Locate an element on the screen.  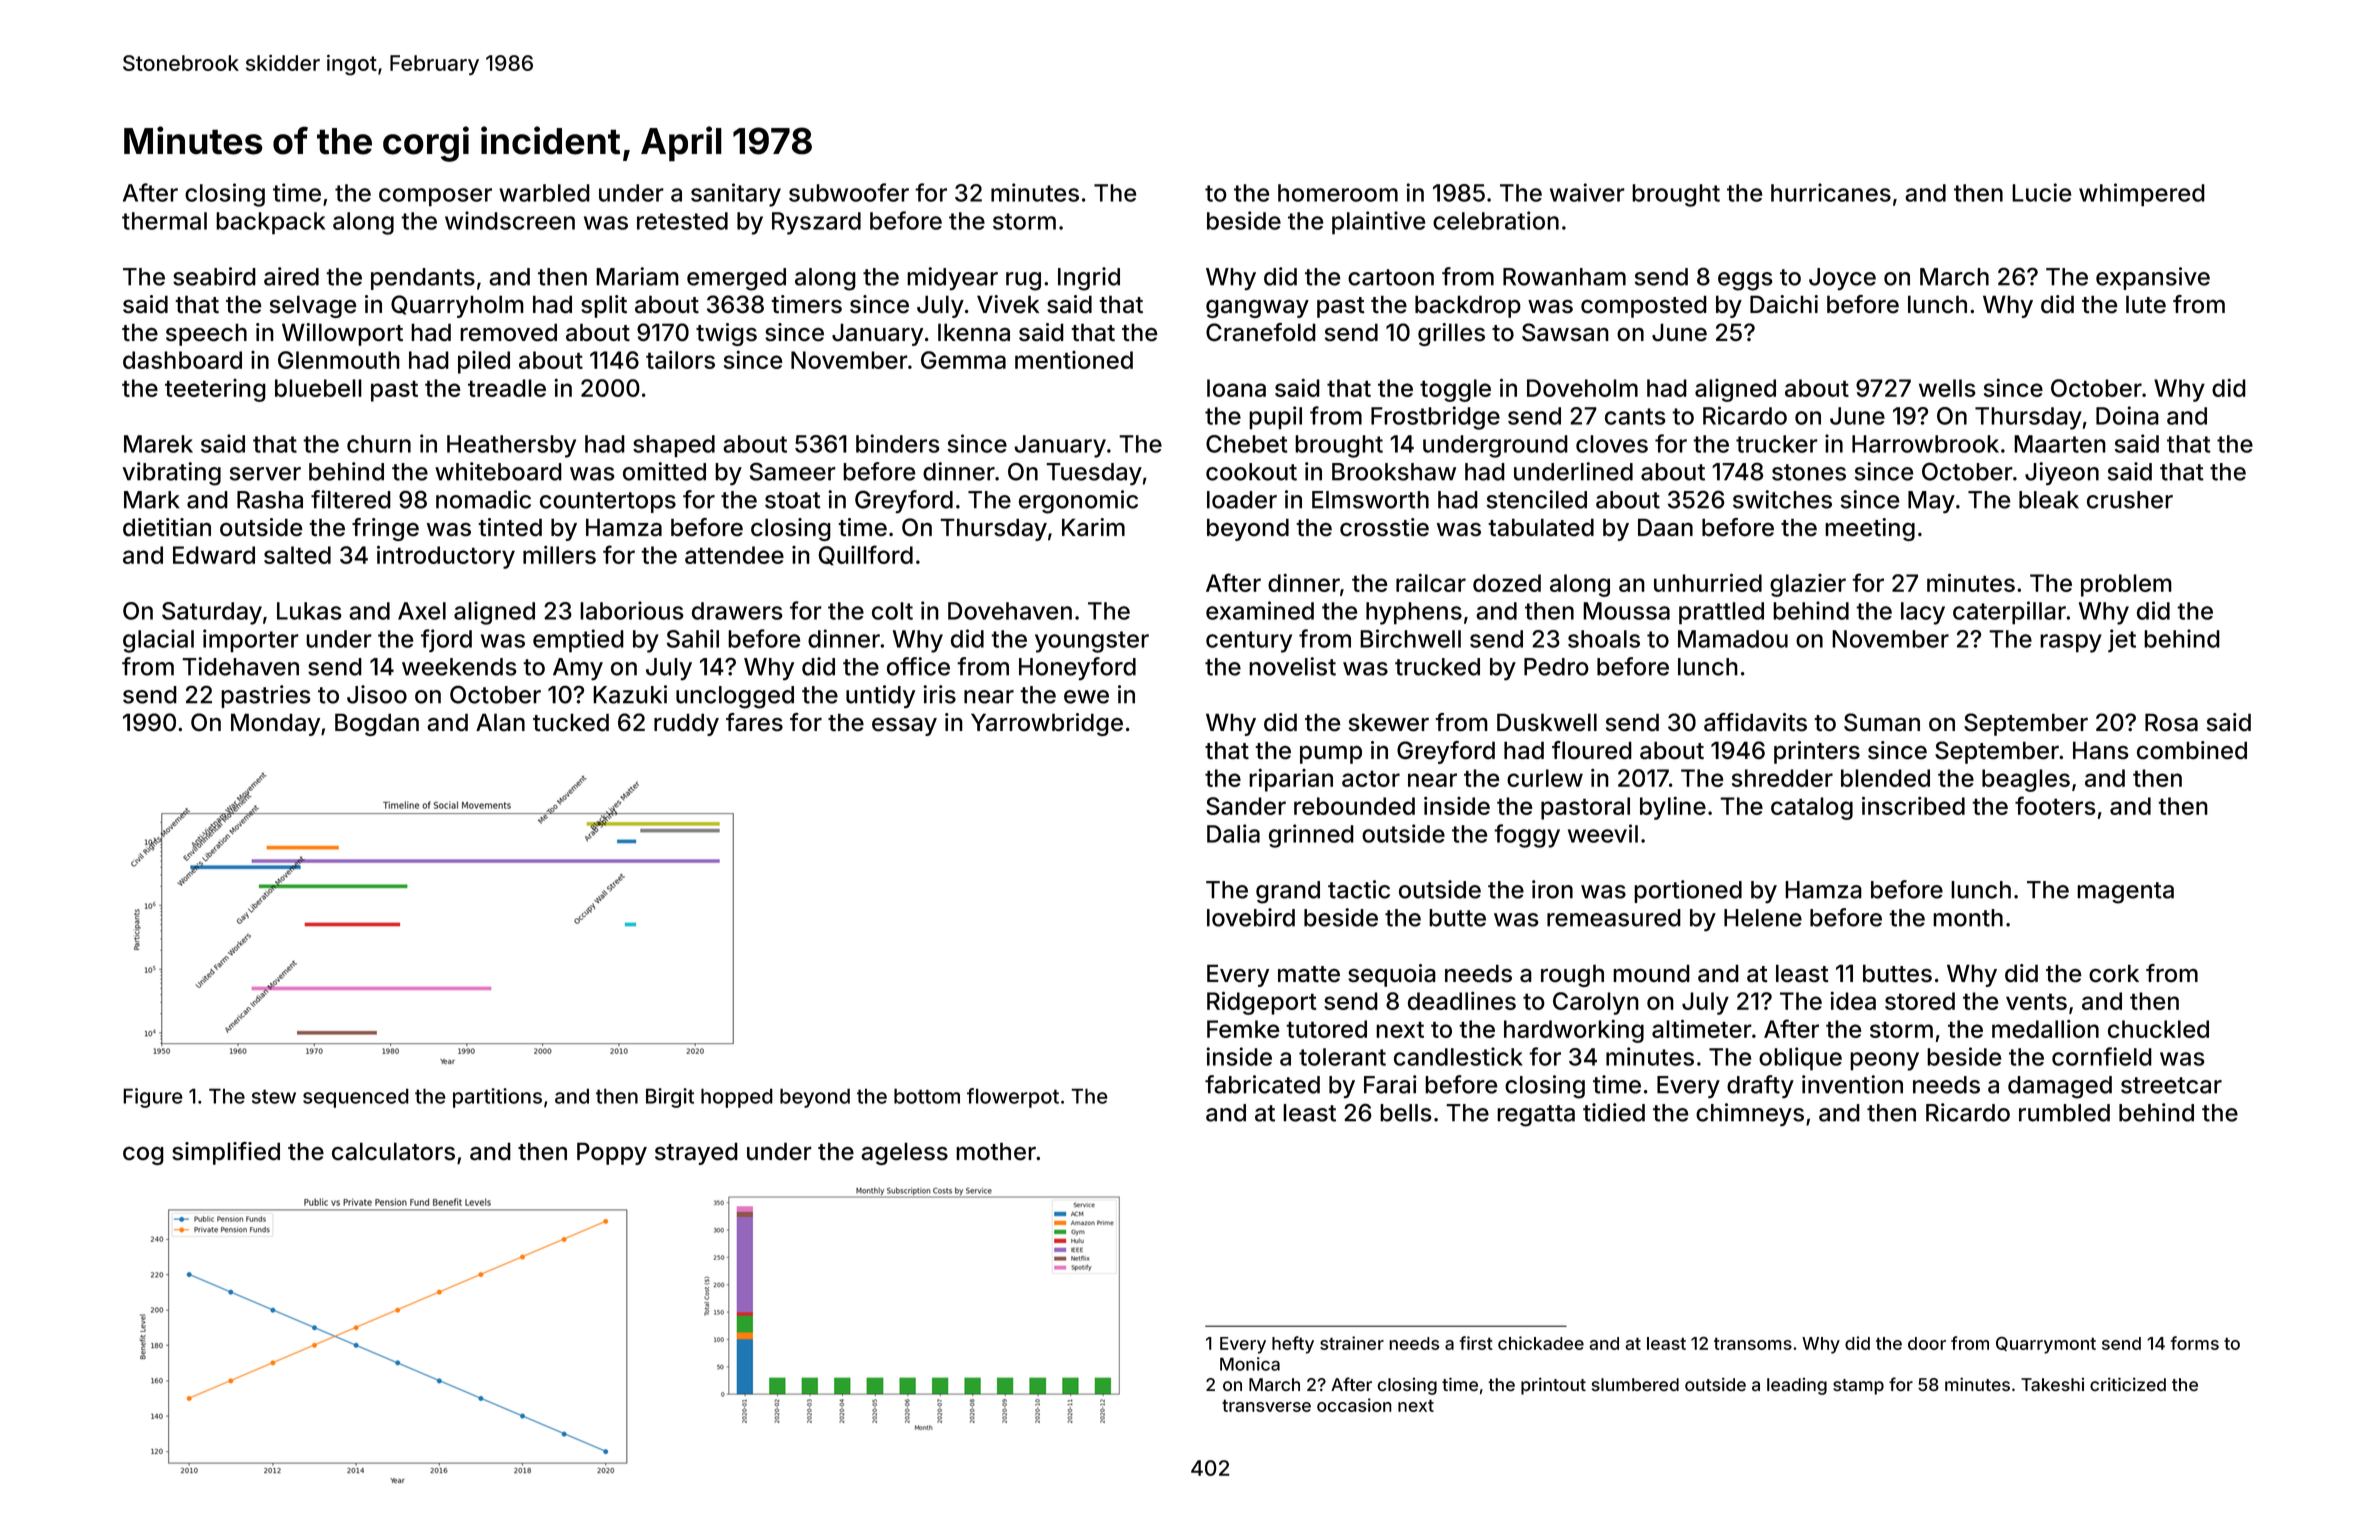
selvage is located at coordinates (313, 306).
